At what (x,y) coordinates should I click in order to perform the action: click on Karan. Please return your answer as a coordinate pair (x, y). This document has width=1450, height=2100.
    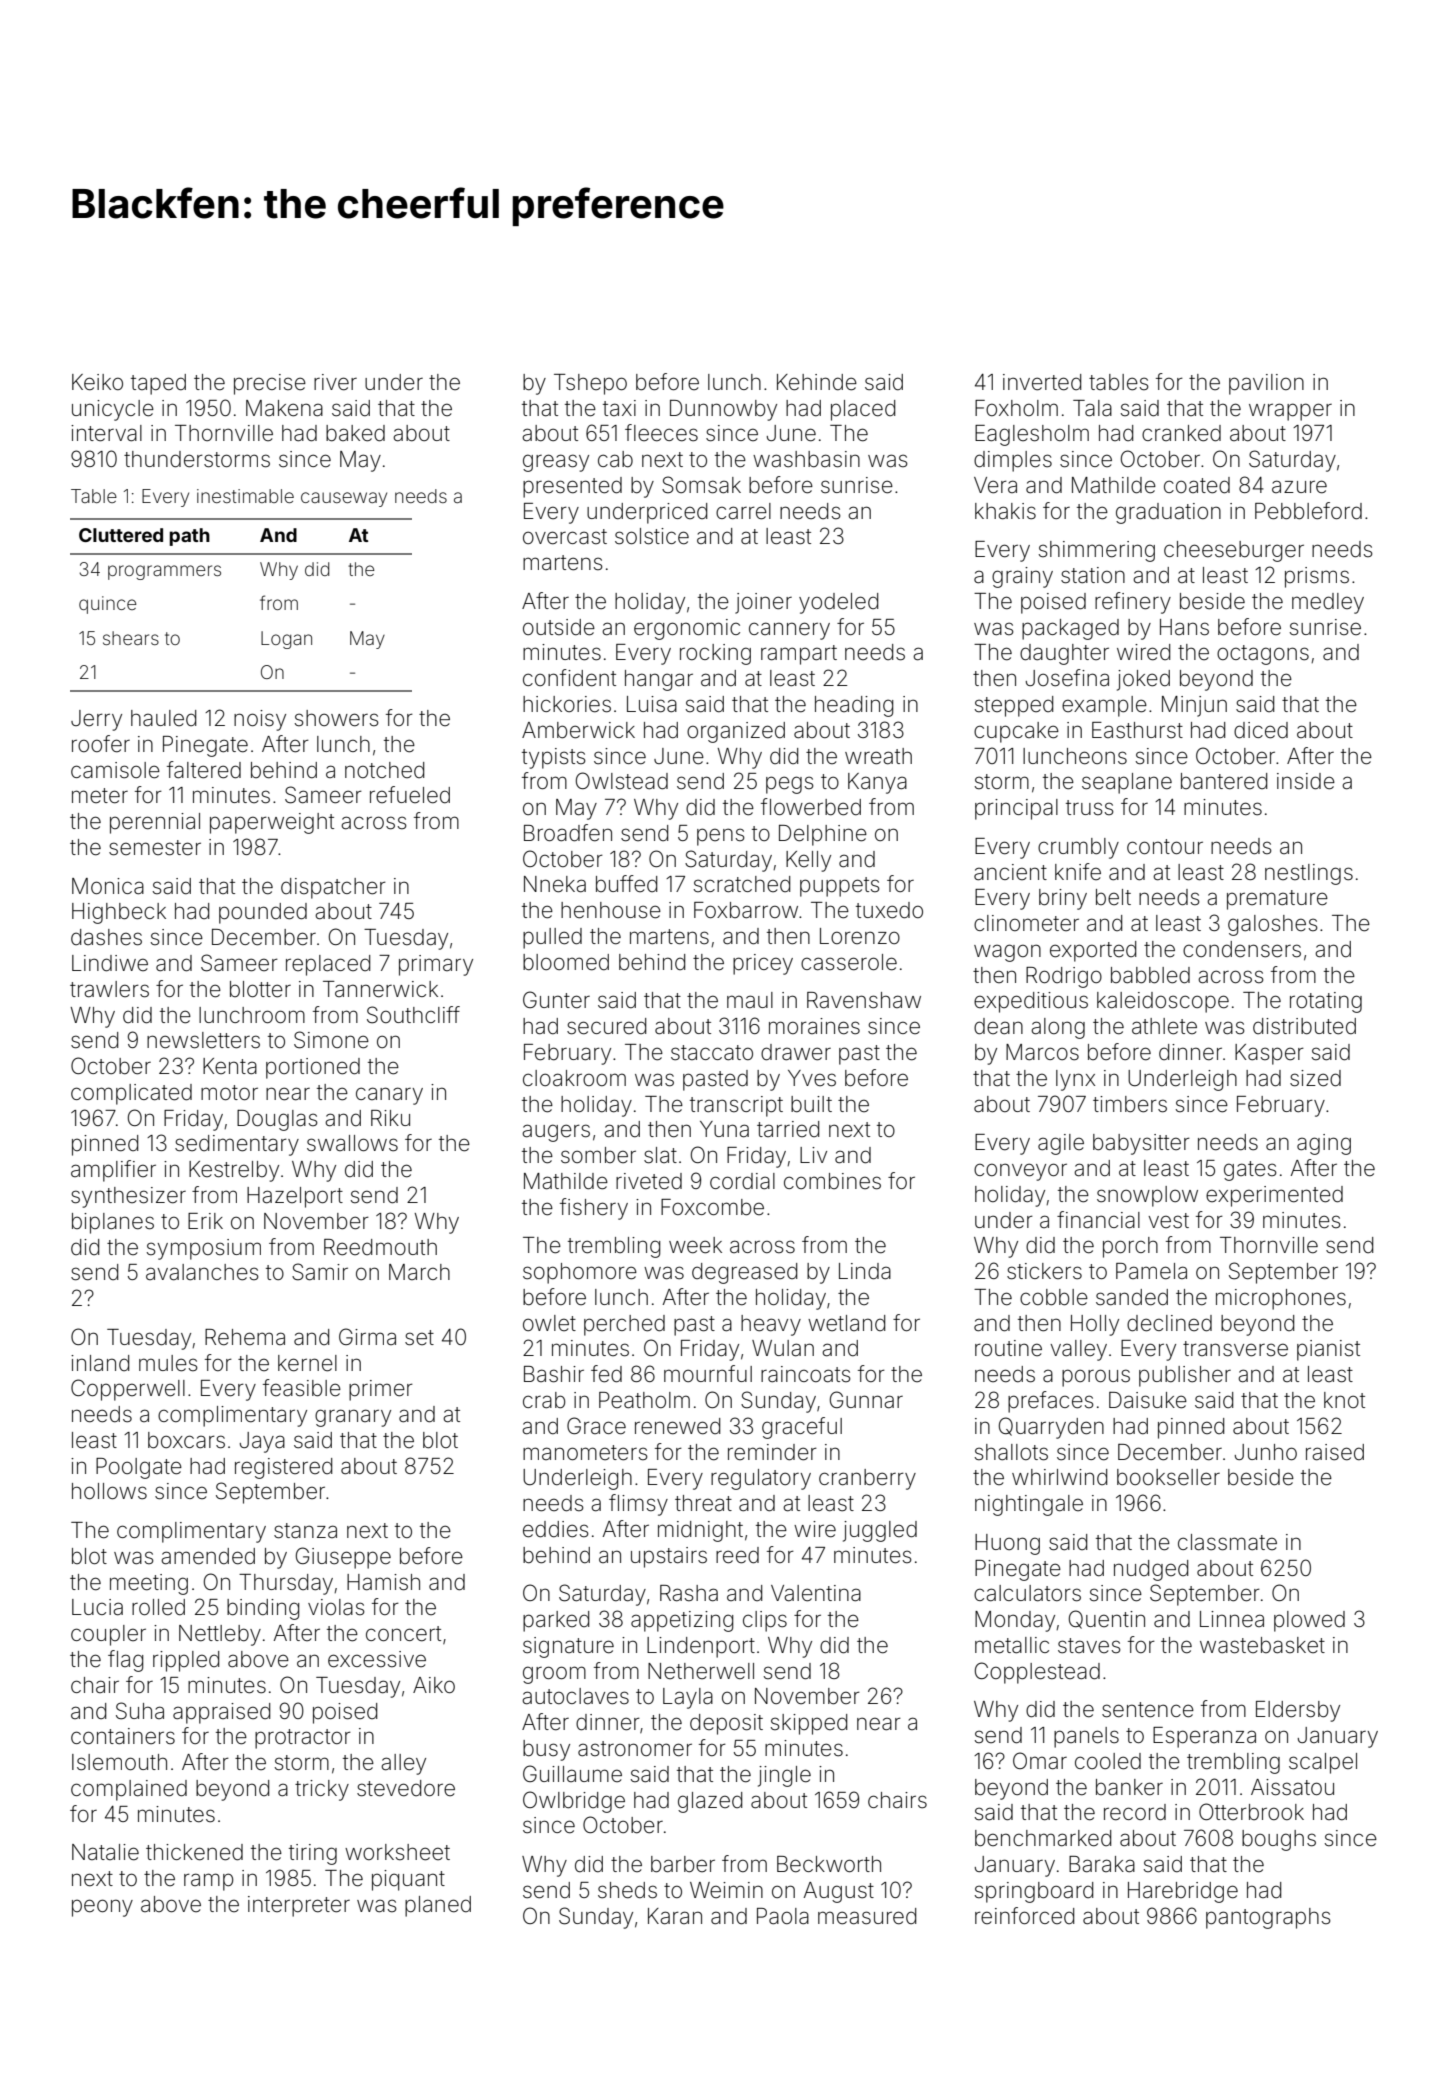
    Looking at the image, I should click on (675, 1916).
